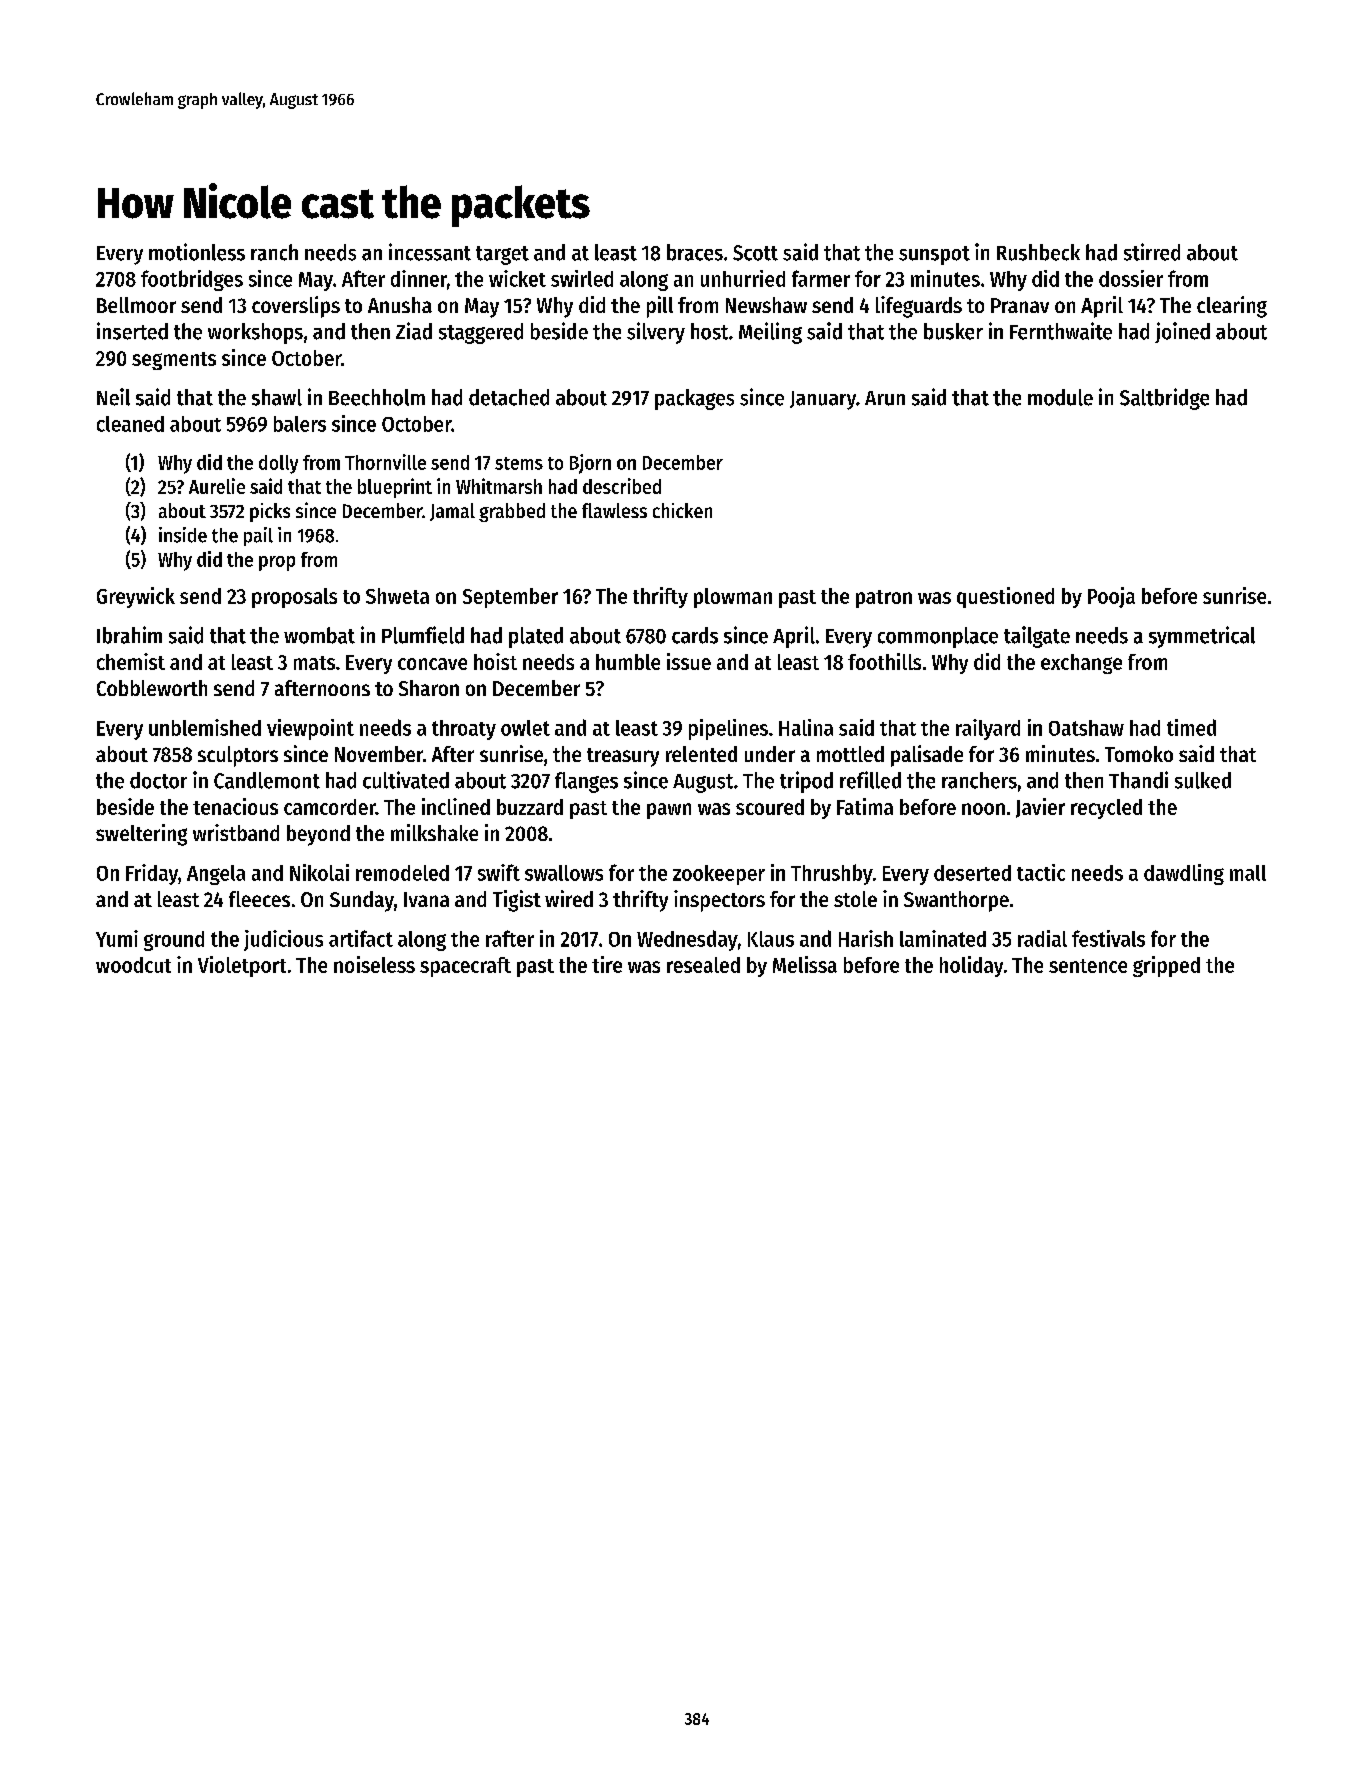 Image resolution: width=1369 pixels, height=1772 pixels. Describe the element at coordinates (270, 512) in the screenshot. I see `picks` at that location.
